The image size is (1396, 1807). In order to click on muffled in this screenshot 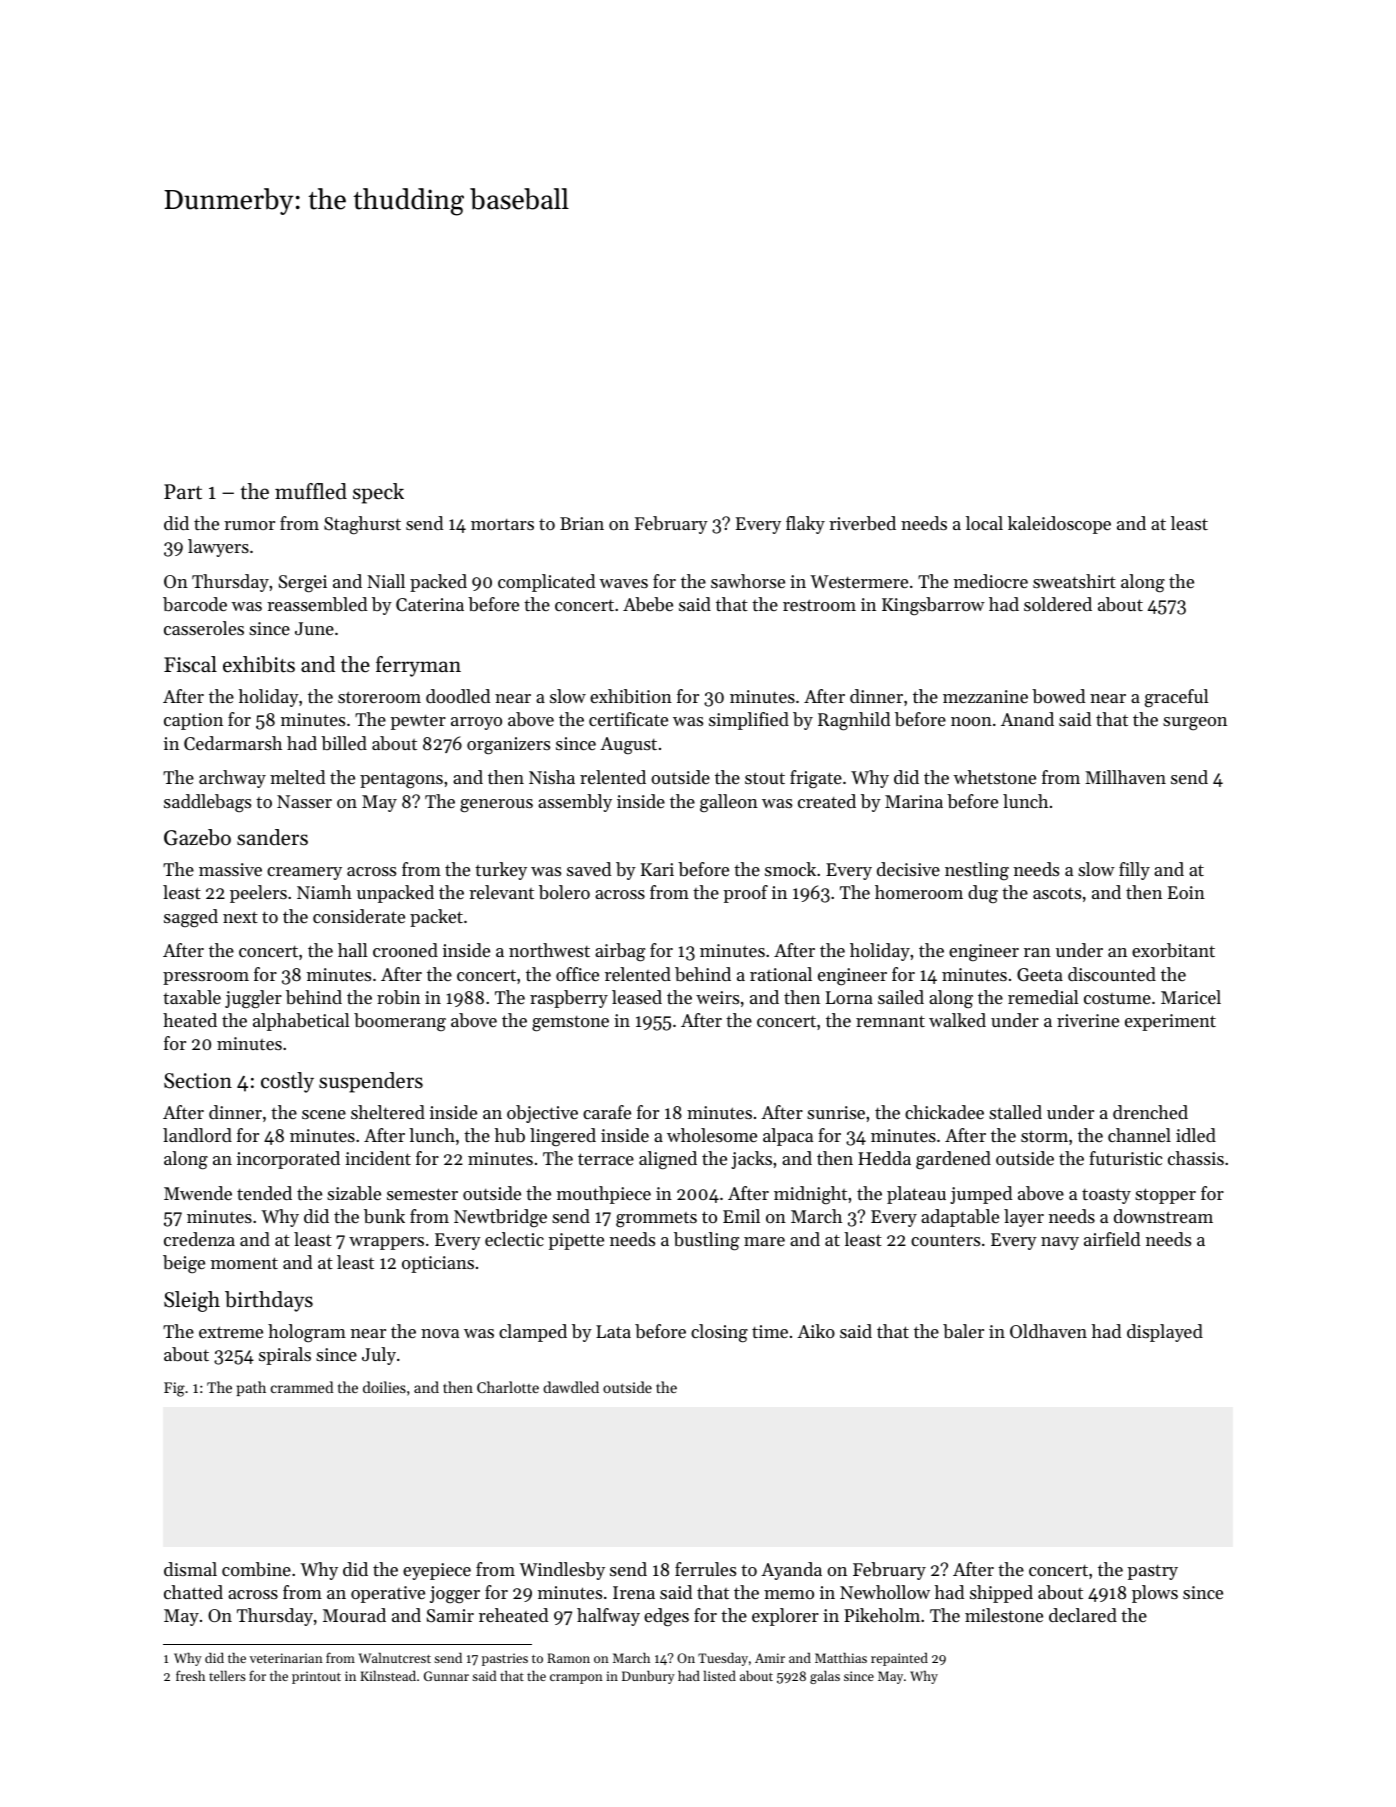, I will do `click(311, 491)`.
